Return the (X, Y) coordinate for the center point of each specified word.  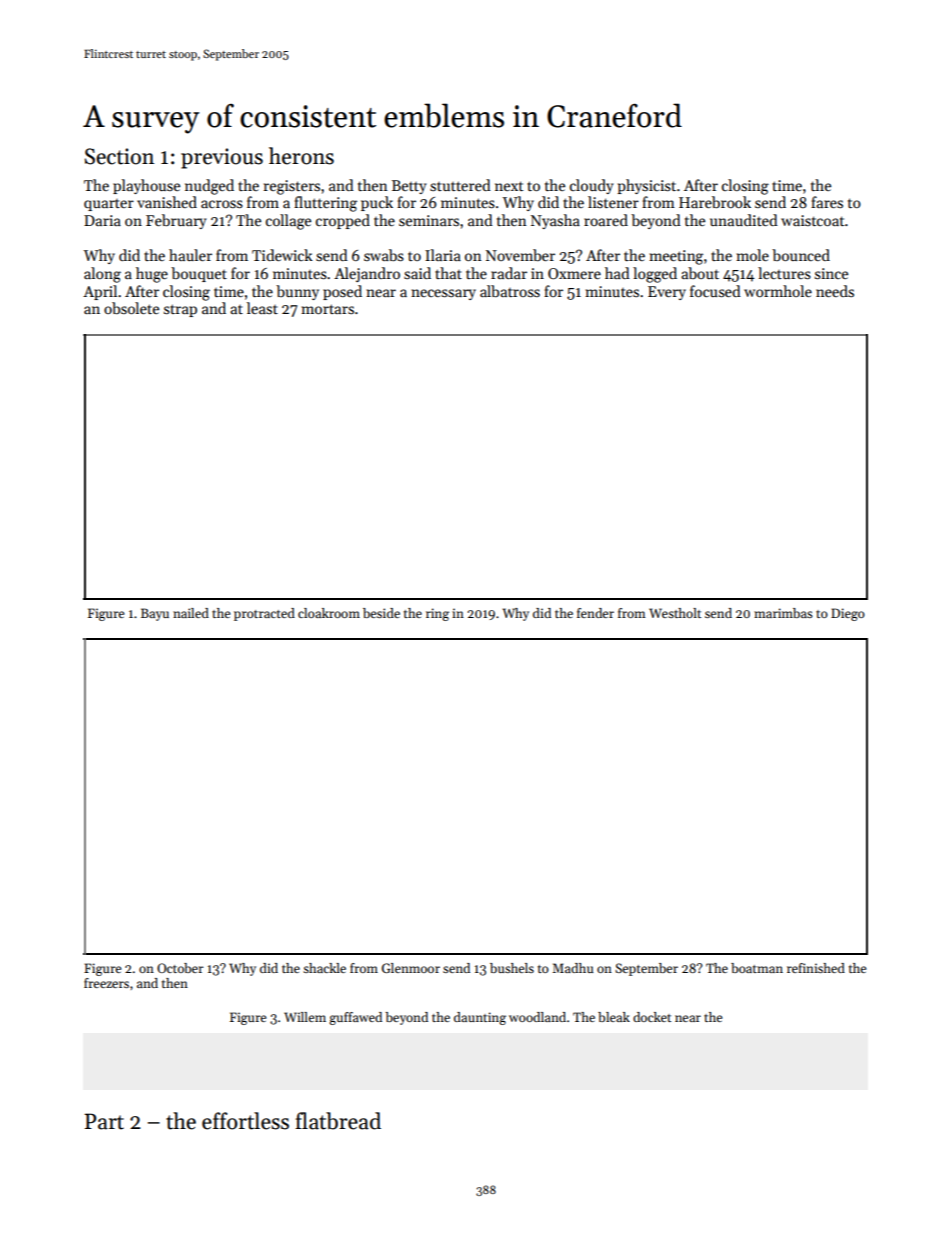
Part (104, 1121)
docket (652, 1017)
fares (827, 202)
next (509, 186)
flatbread (338, 1121)
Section (119, 156)
